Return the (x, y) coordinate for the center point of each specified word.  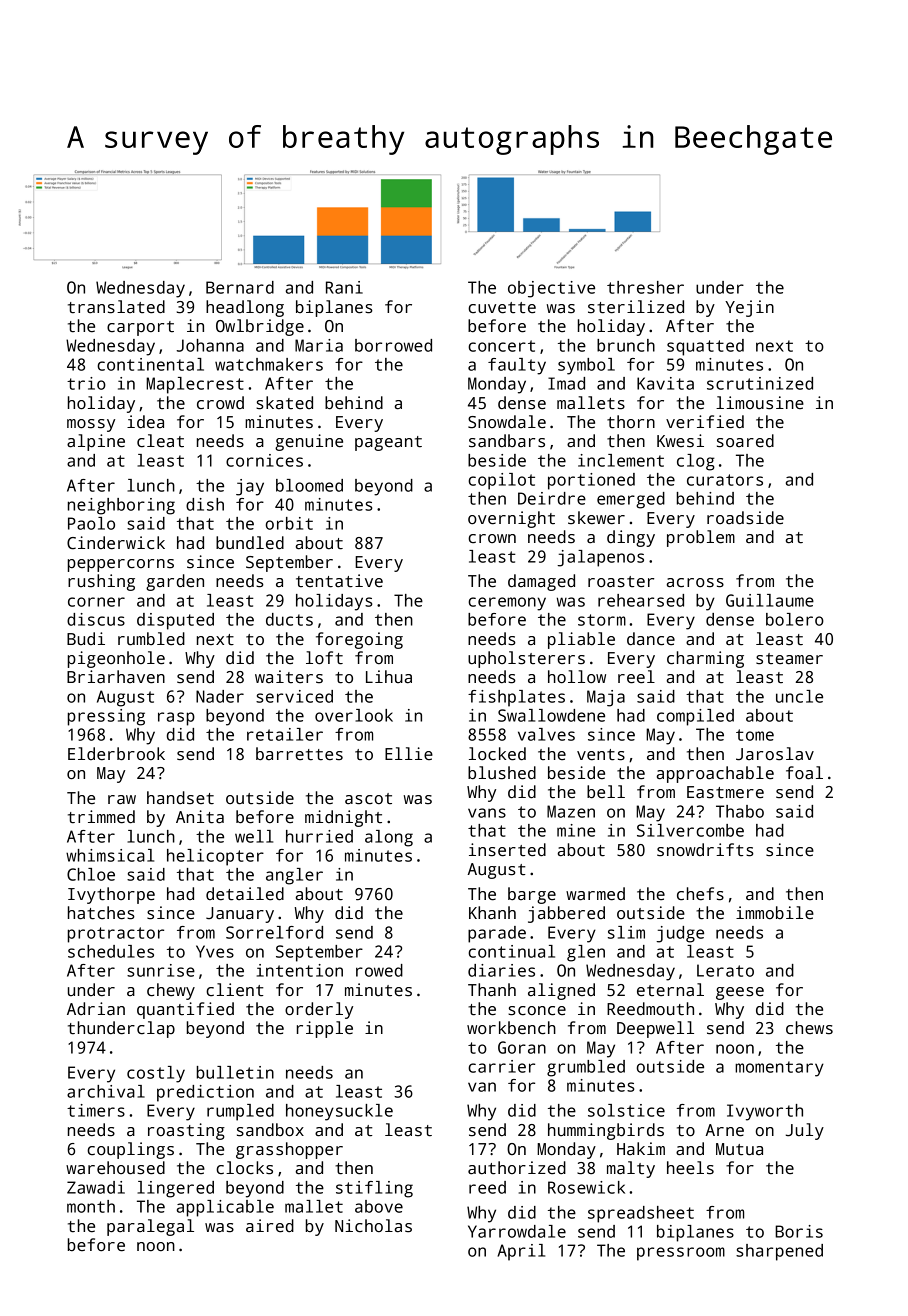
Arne (724, 1130)
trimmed (101, 817)
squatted (705, 347)
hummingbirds (606, 1131)
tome (755, 735)
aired (270, 1226)
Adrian (96, 1008)
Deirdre (552, 498)
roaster (621, 582)
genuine (309, 442)
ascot (368, 799)
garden (175, 582)
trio (86, 383)
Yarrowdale (517, 1231)
